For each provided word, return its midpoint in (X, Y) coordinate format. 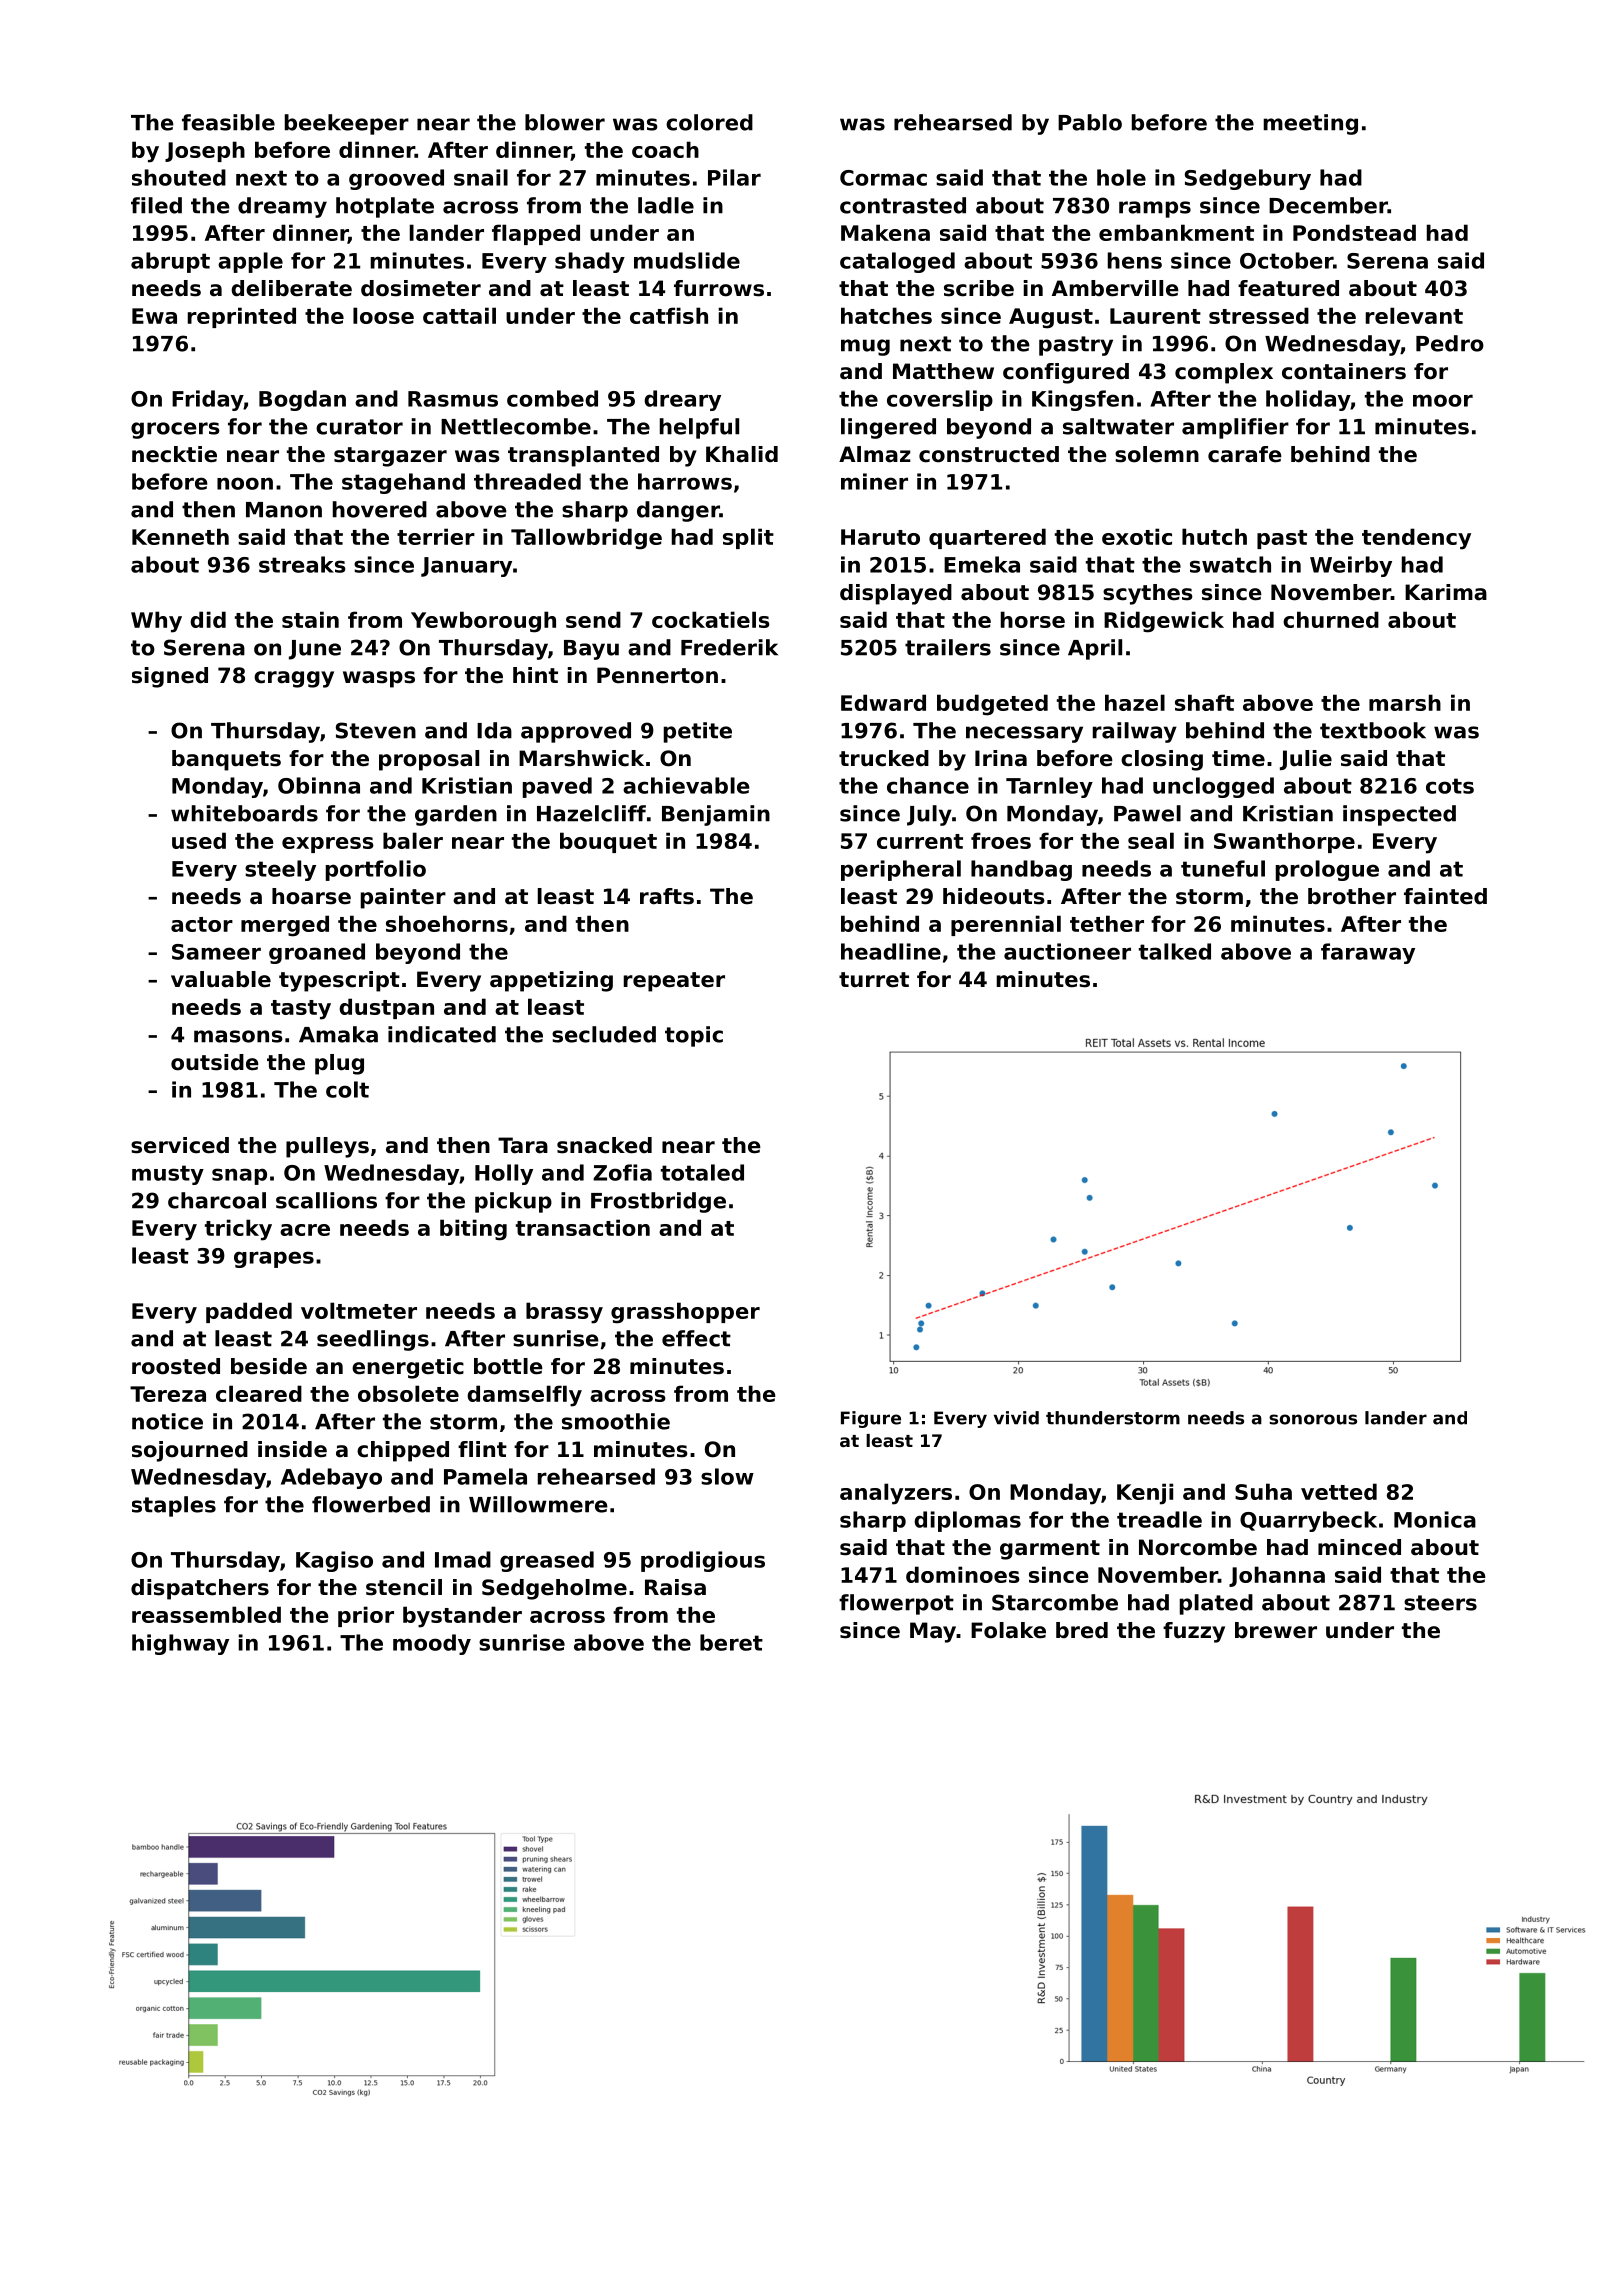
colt (347, 1089)
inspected (1399, 815)
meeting (1310, 124)
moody (432, 1644)
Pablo (1090, 122)
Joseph (205, 151)
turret (874, 980)
